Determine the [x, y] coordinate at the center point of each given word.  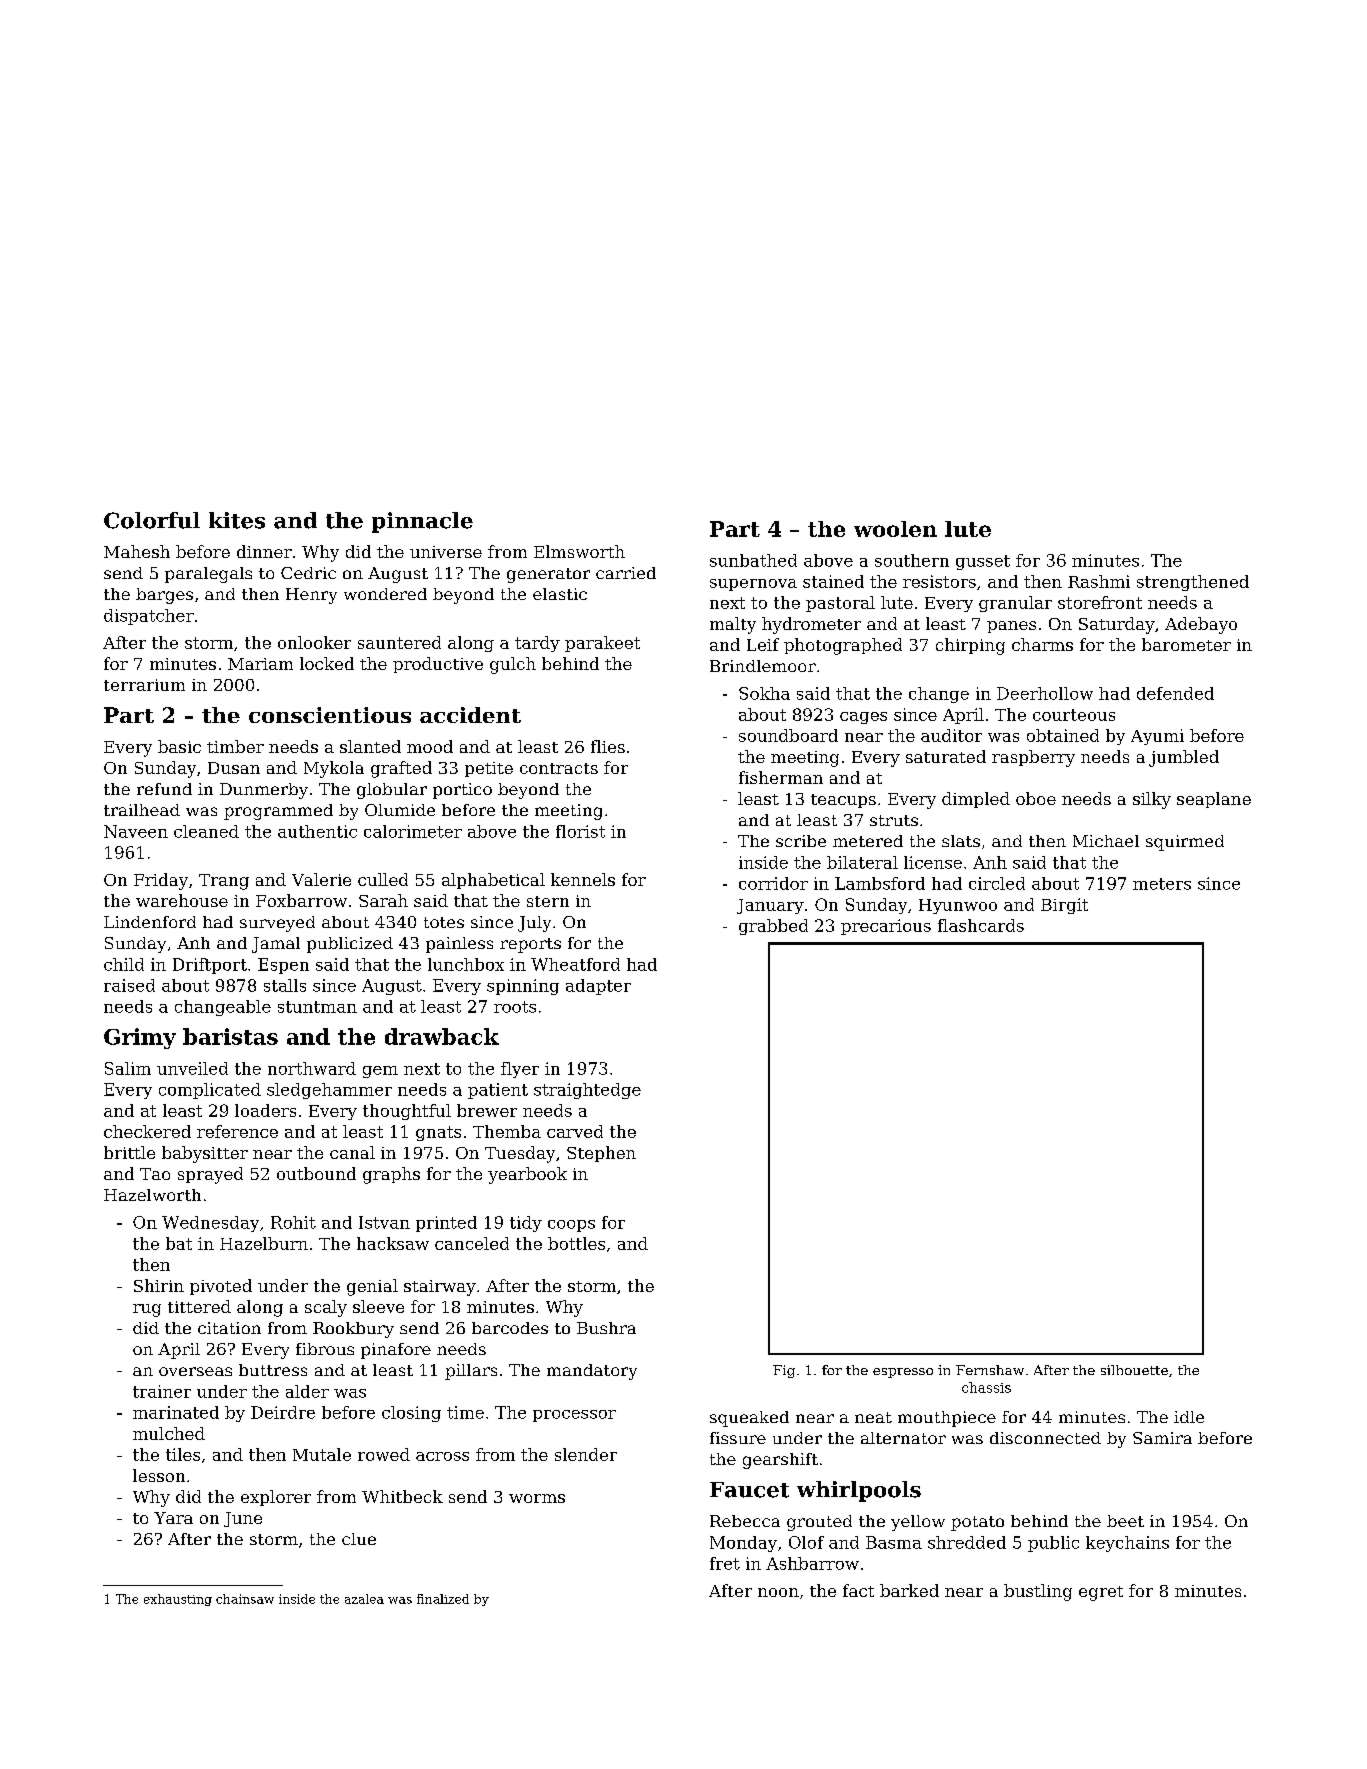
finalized [443, 1599]
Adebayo [1201, 625]
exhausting [178, 1600]
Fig [784, 1371]
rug [147, 1310]
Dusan [234, 768]
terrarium [144, 685]
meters [1162, 884]
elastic [560, 594]
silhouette [1134, 1370]
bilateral [862, 862]
